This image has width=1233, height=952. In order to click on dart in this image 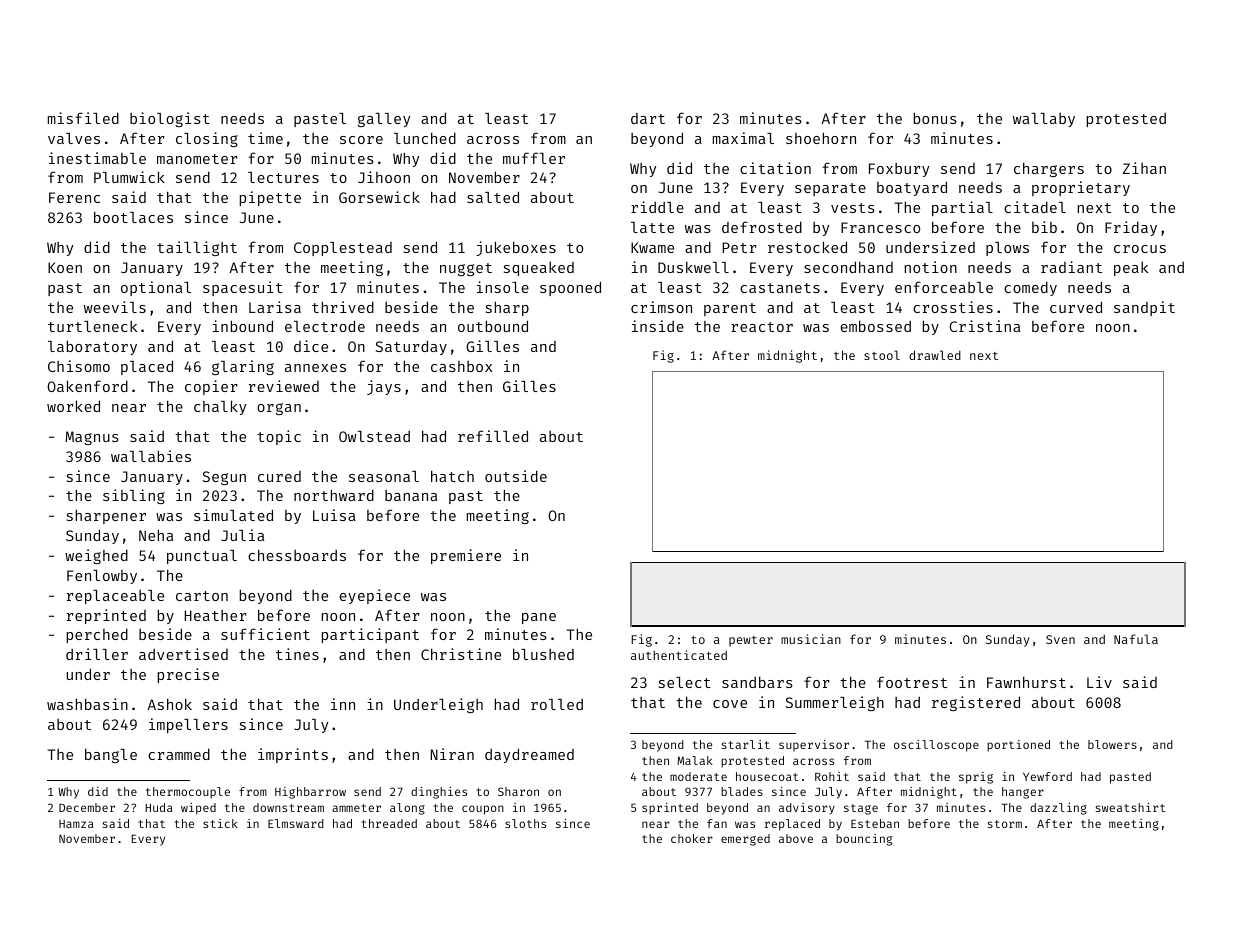, I will do `click(648, 118)`.
